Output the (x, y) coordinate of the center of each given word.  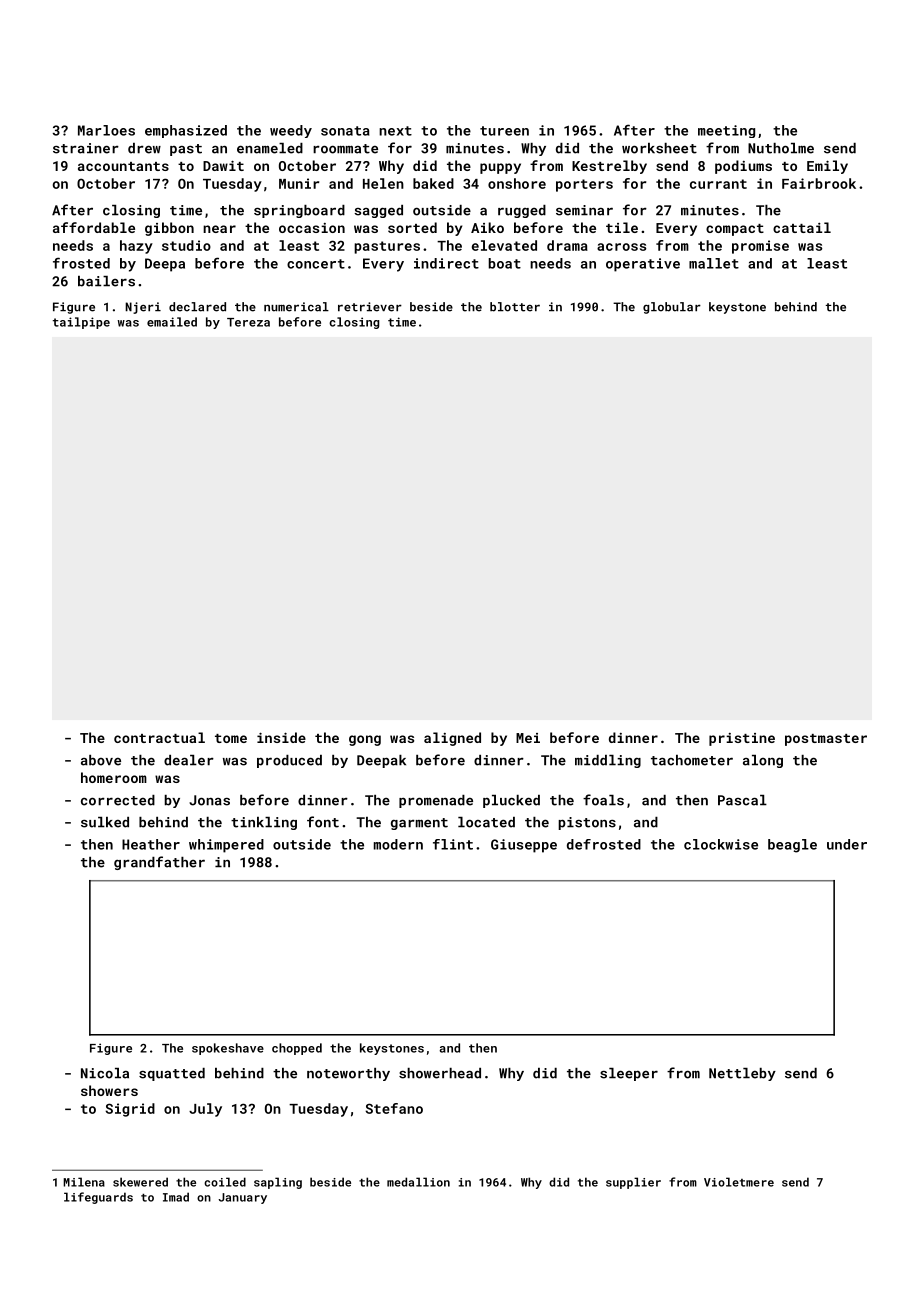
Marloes (106, 130)
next (395, 131)
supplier (633, 1183)
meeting (726, 131)
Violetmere (739, 1182)
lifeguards (98, 1198)
